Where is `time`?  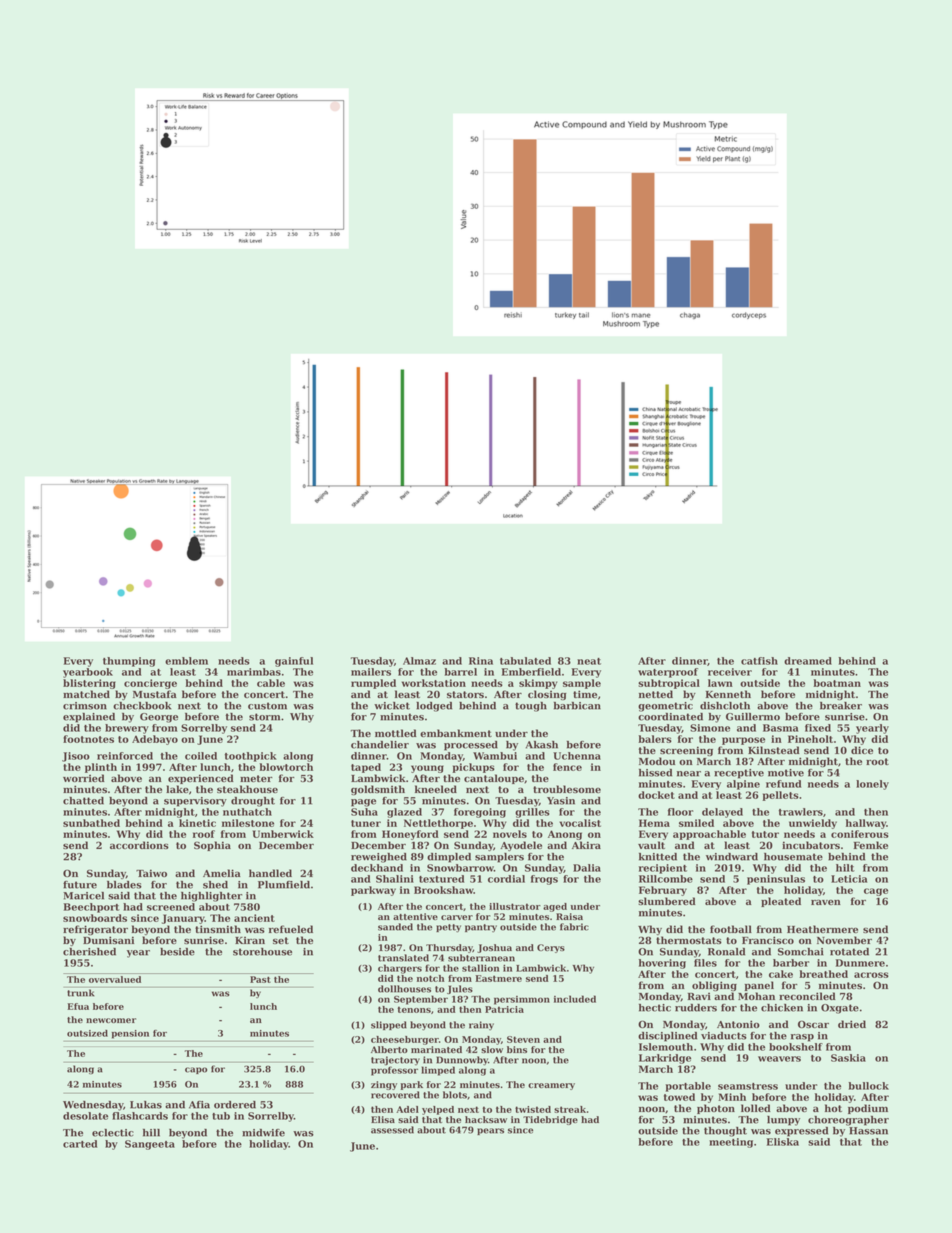 time is located at coordinates (585, 694).
